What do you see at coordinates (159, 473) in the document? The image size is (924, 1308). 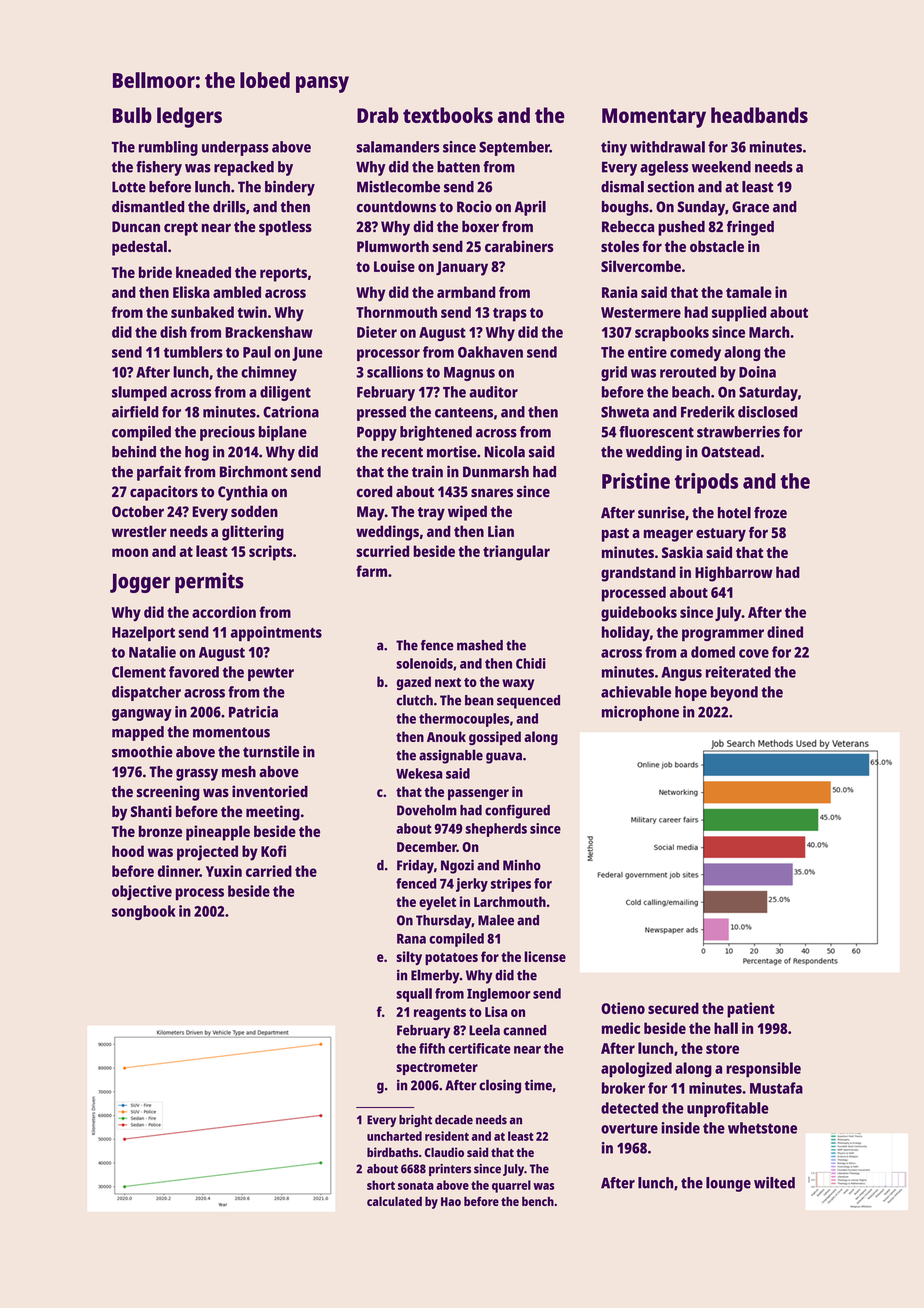 I see `parfait` at bounding box center [159, 473].
